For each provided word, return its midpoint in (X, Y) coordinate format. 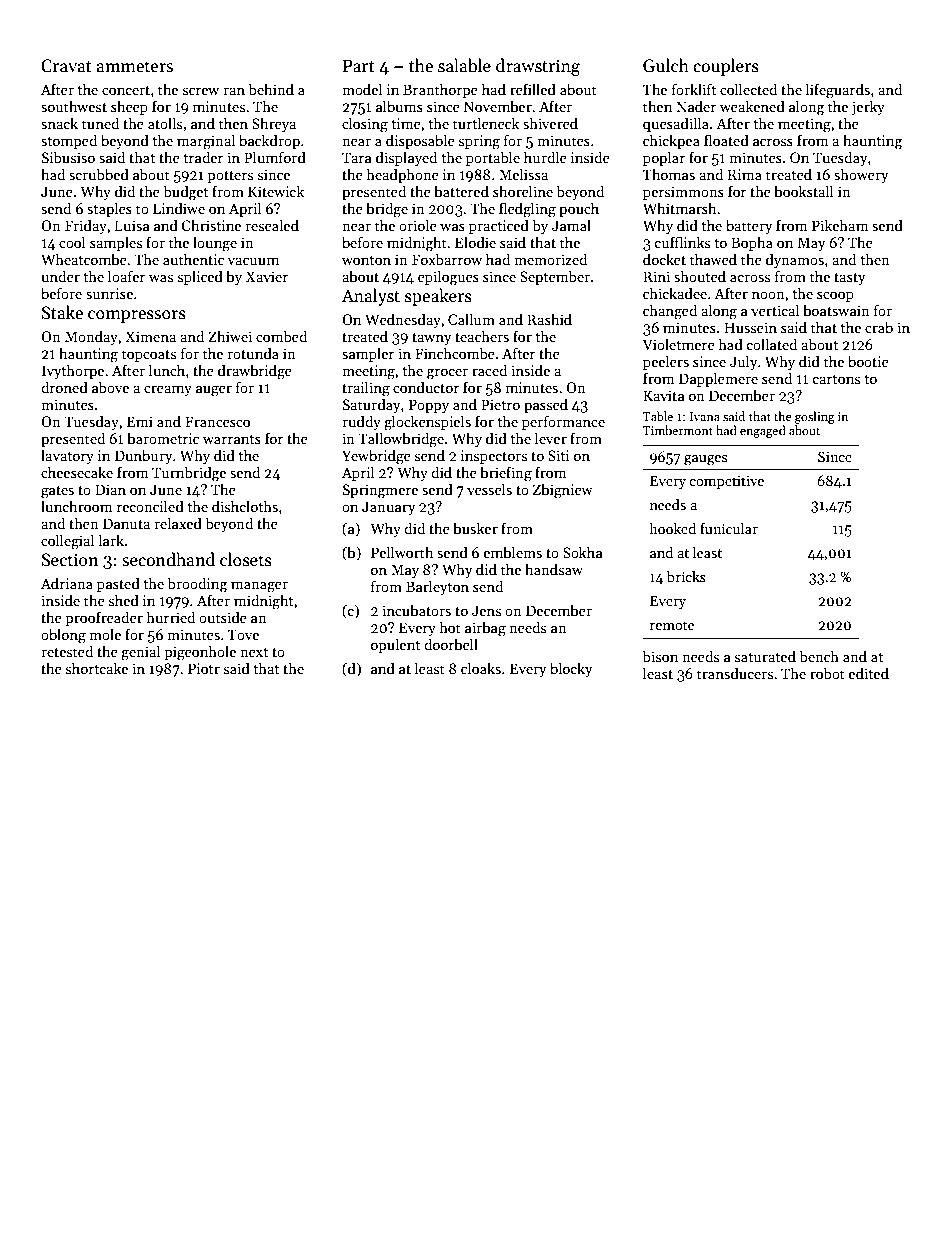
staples (109, 209)
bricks (686, 576)
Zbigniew (563, 491)
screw (201, 91)
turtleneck (486, 123)
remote (672, 625)
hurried (171, 617)
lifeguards (838, 91)
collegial (67, 542)
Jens (486, 610)
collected (748, 89)
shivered (550, 123)
